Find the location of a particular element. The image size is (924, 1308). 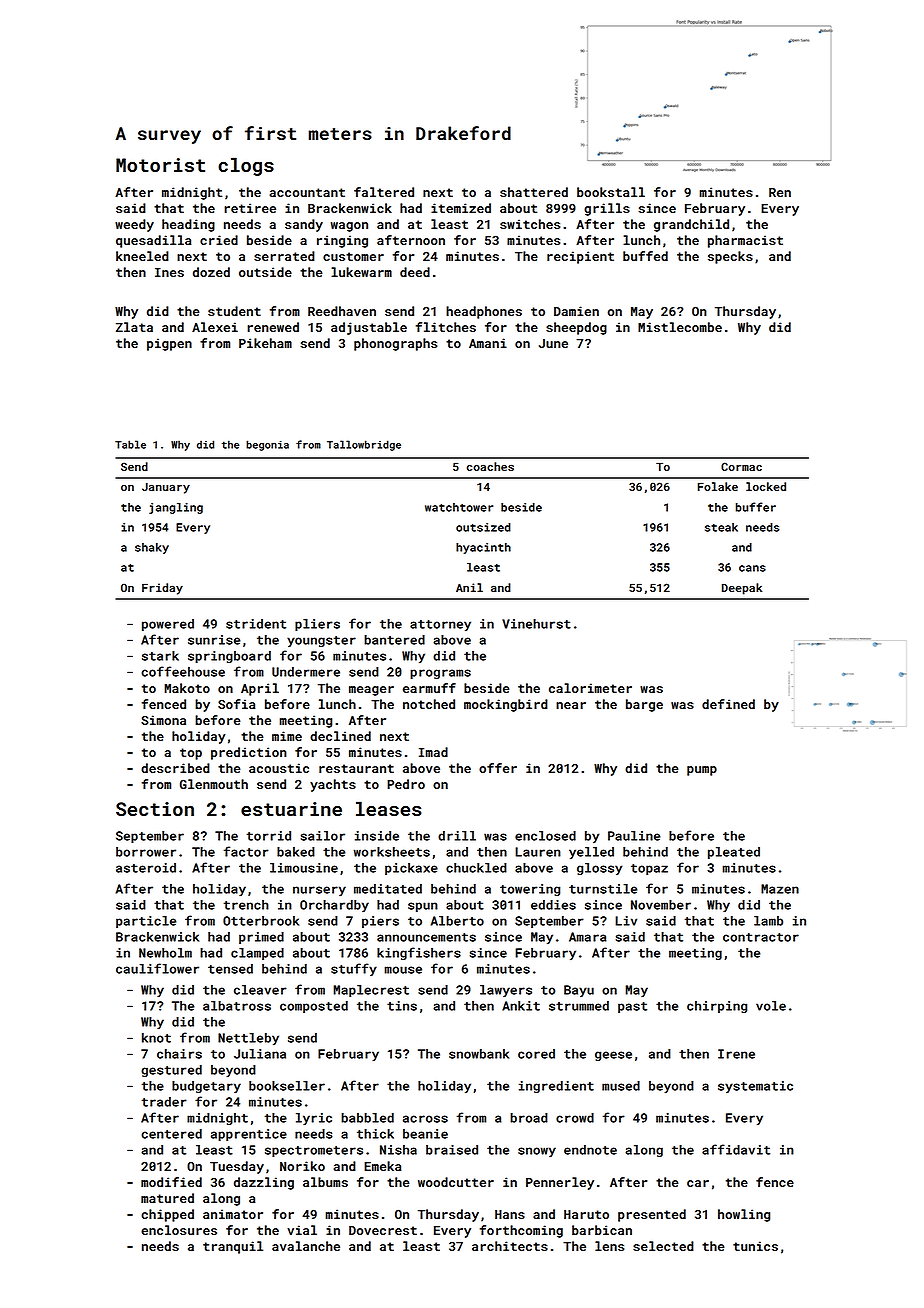

coaches is located at coordinates (490, 466).
